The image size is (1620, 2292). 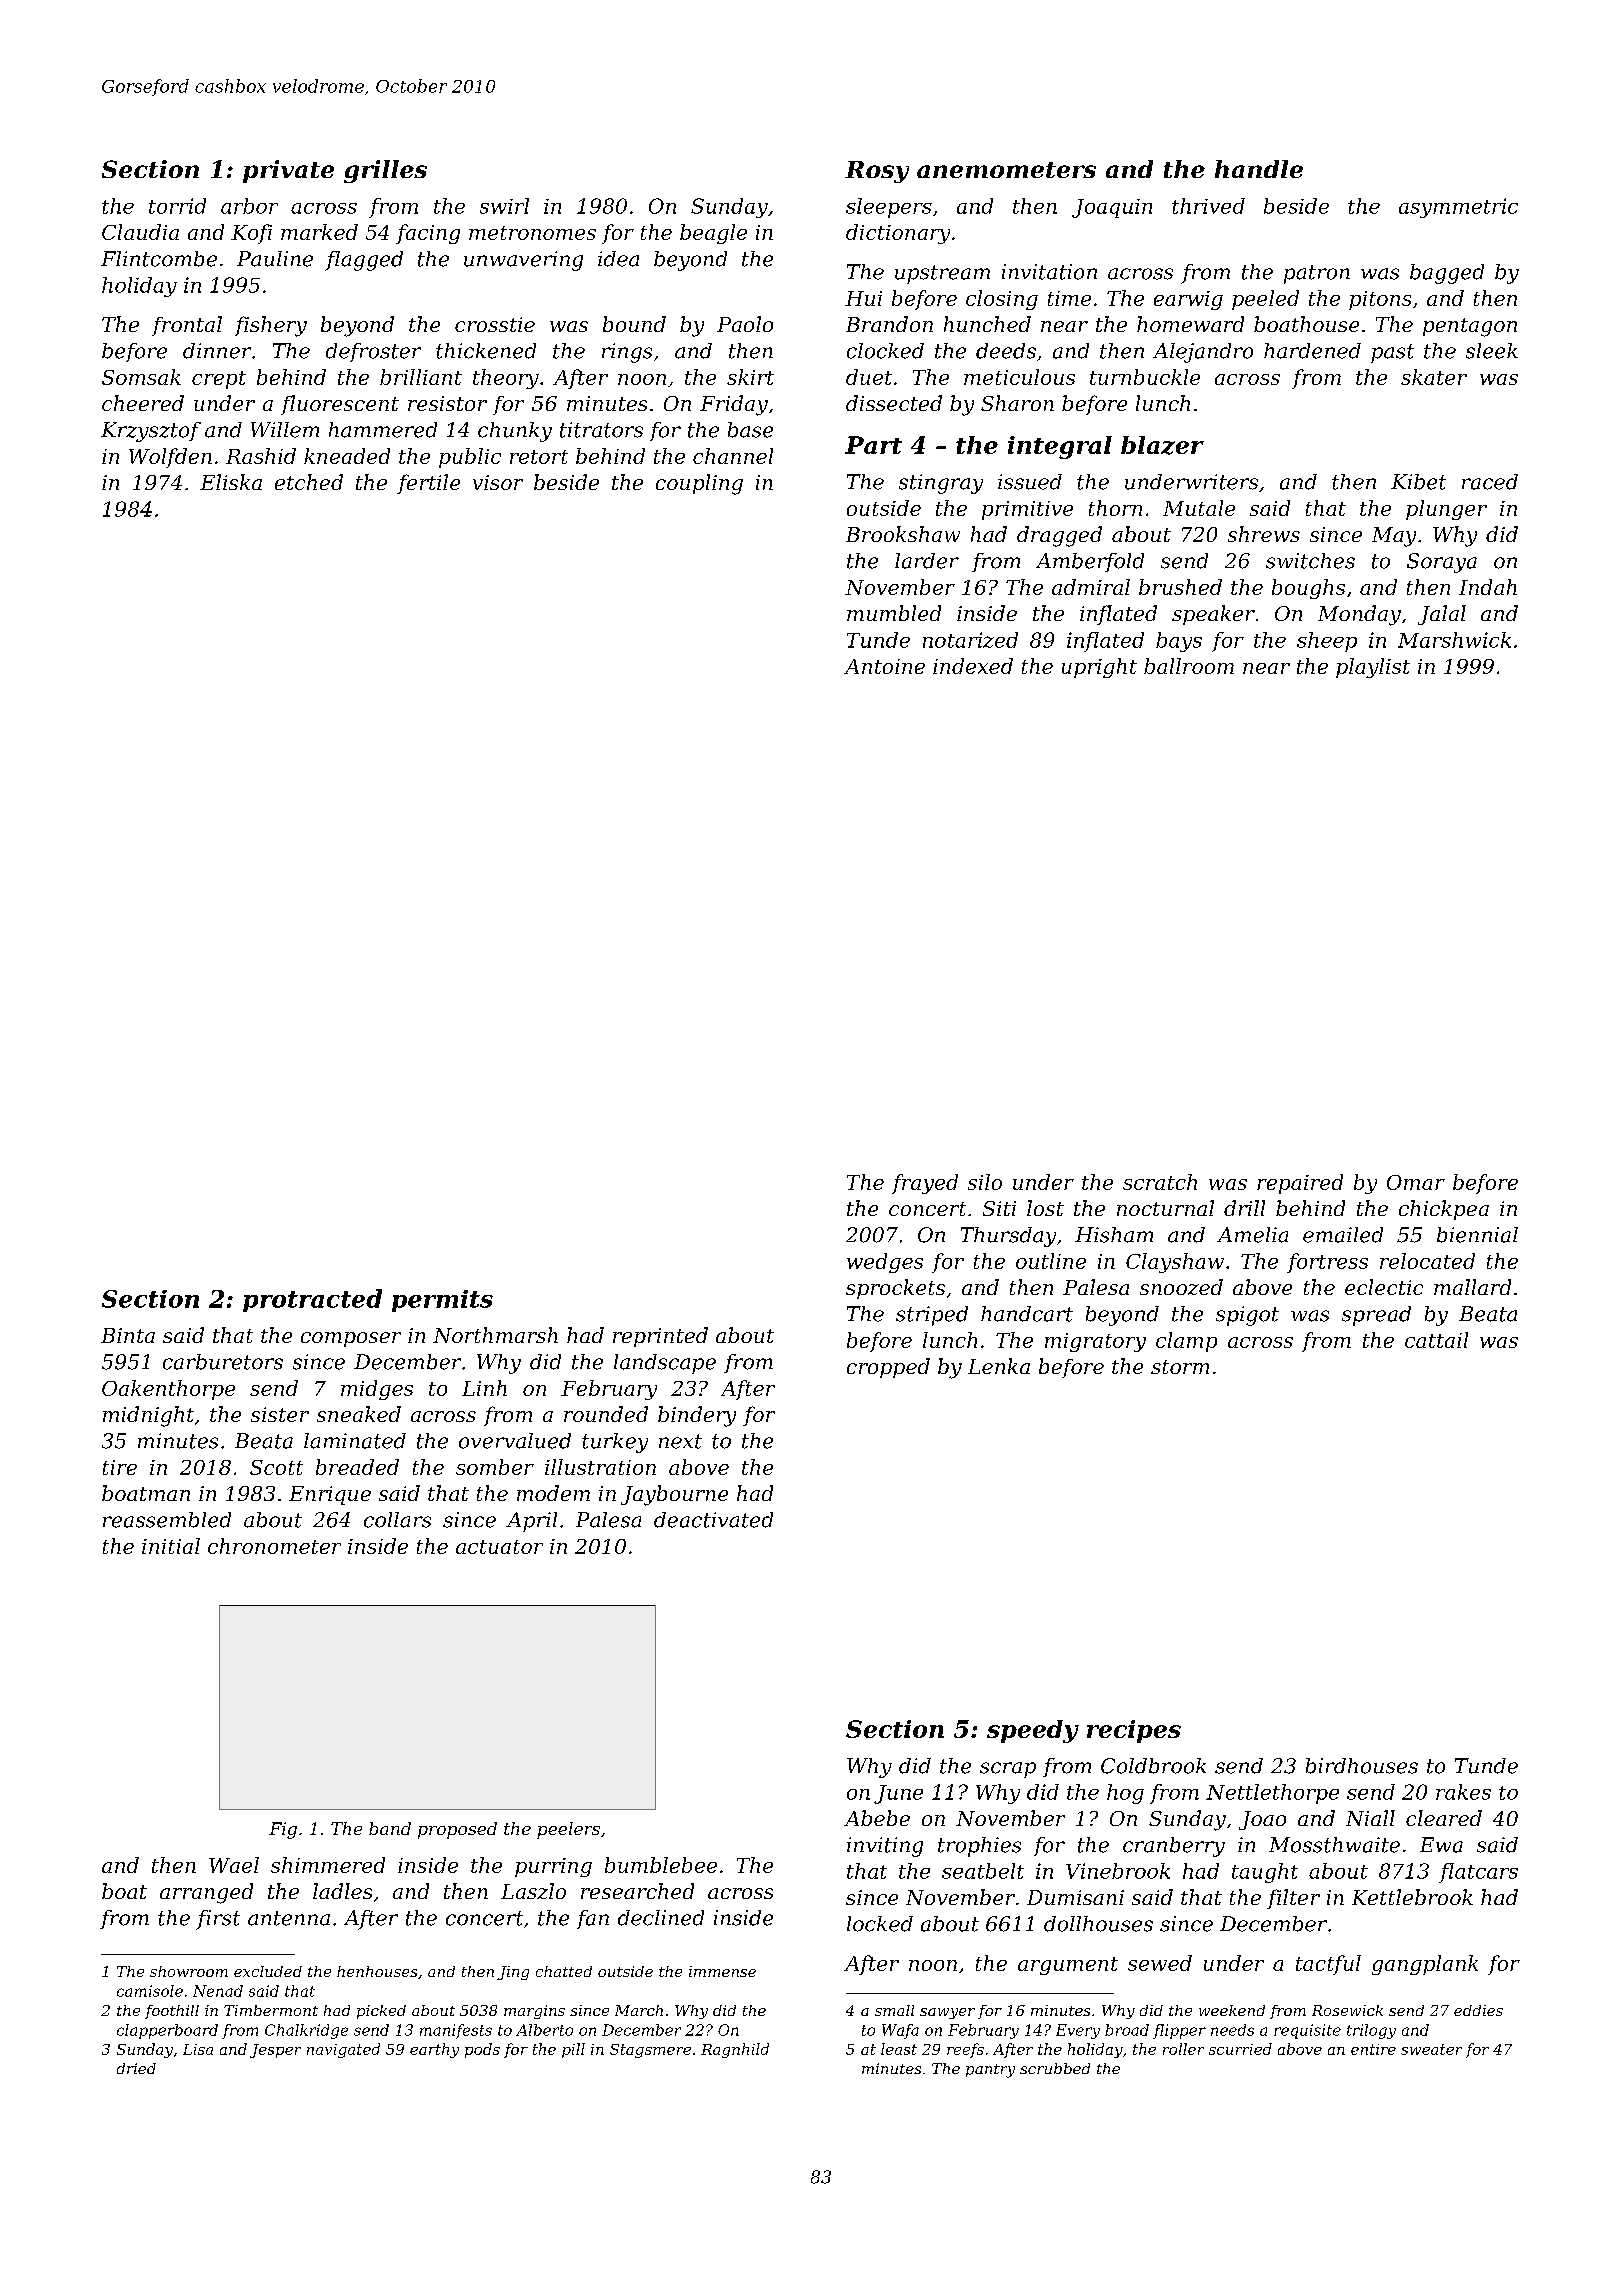 What do you see at coordinates (1006, 170) in the page?
I see `anemometers` at bounding box center [1006, 170].
